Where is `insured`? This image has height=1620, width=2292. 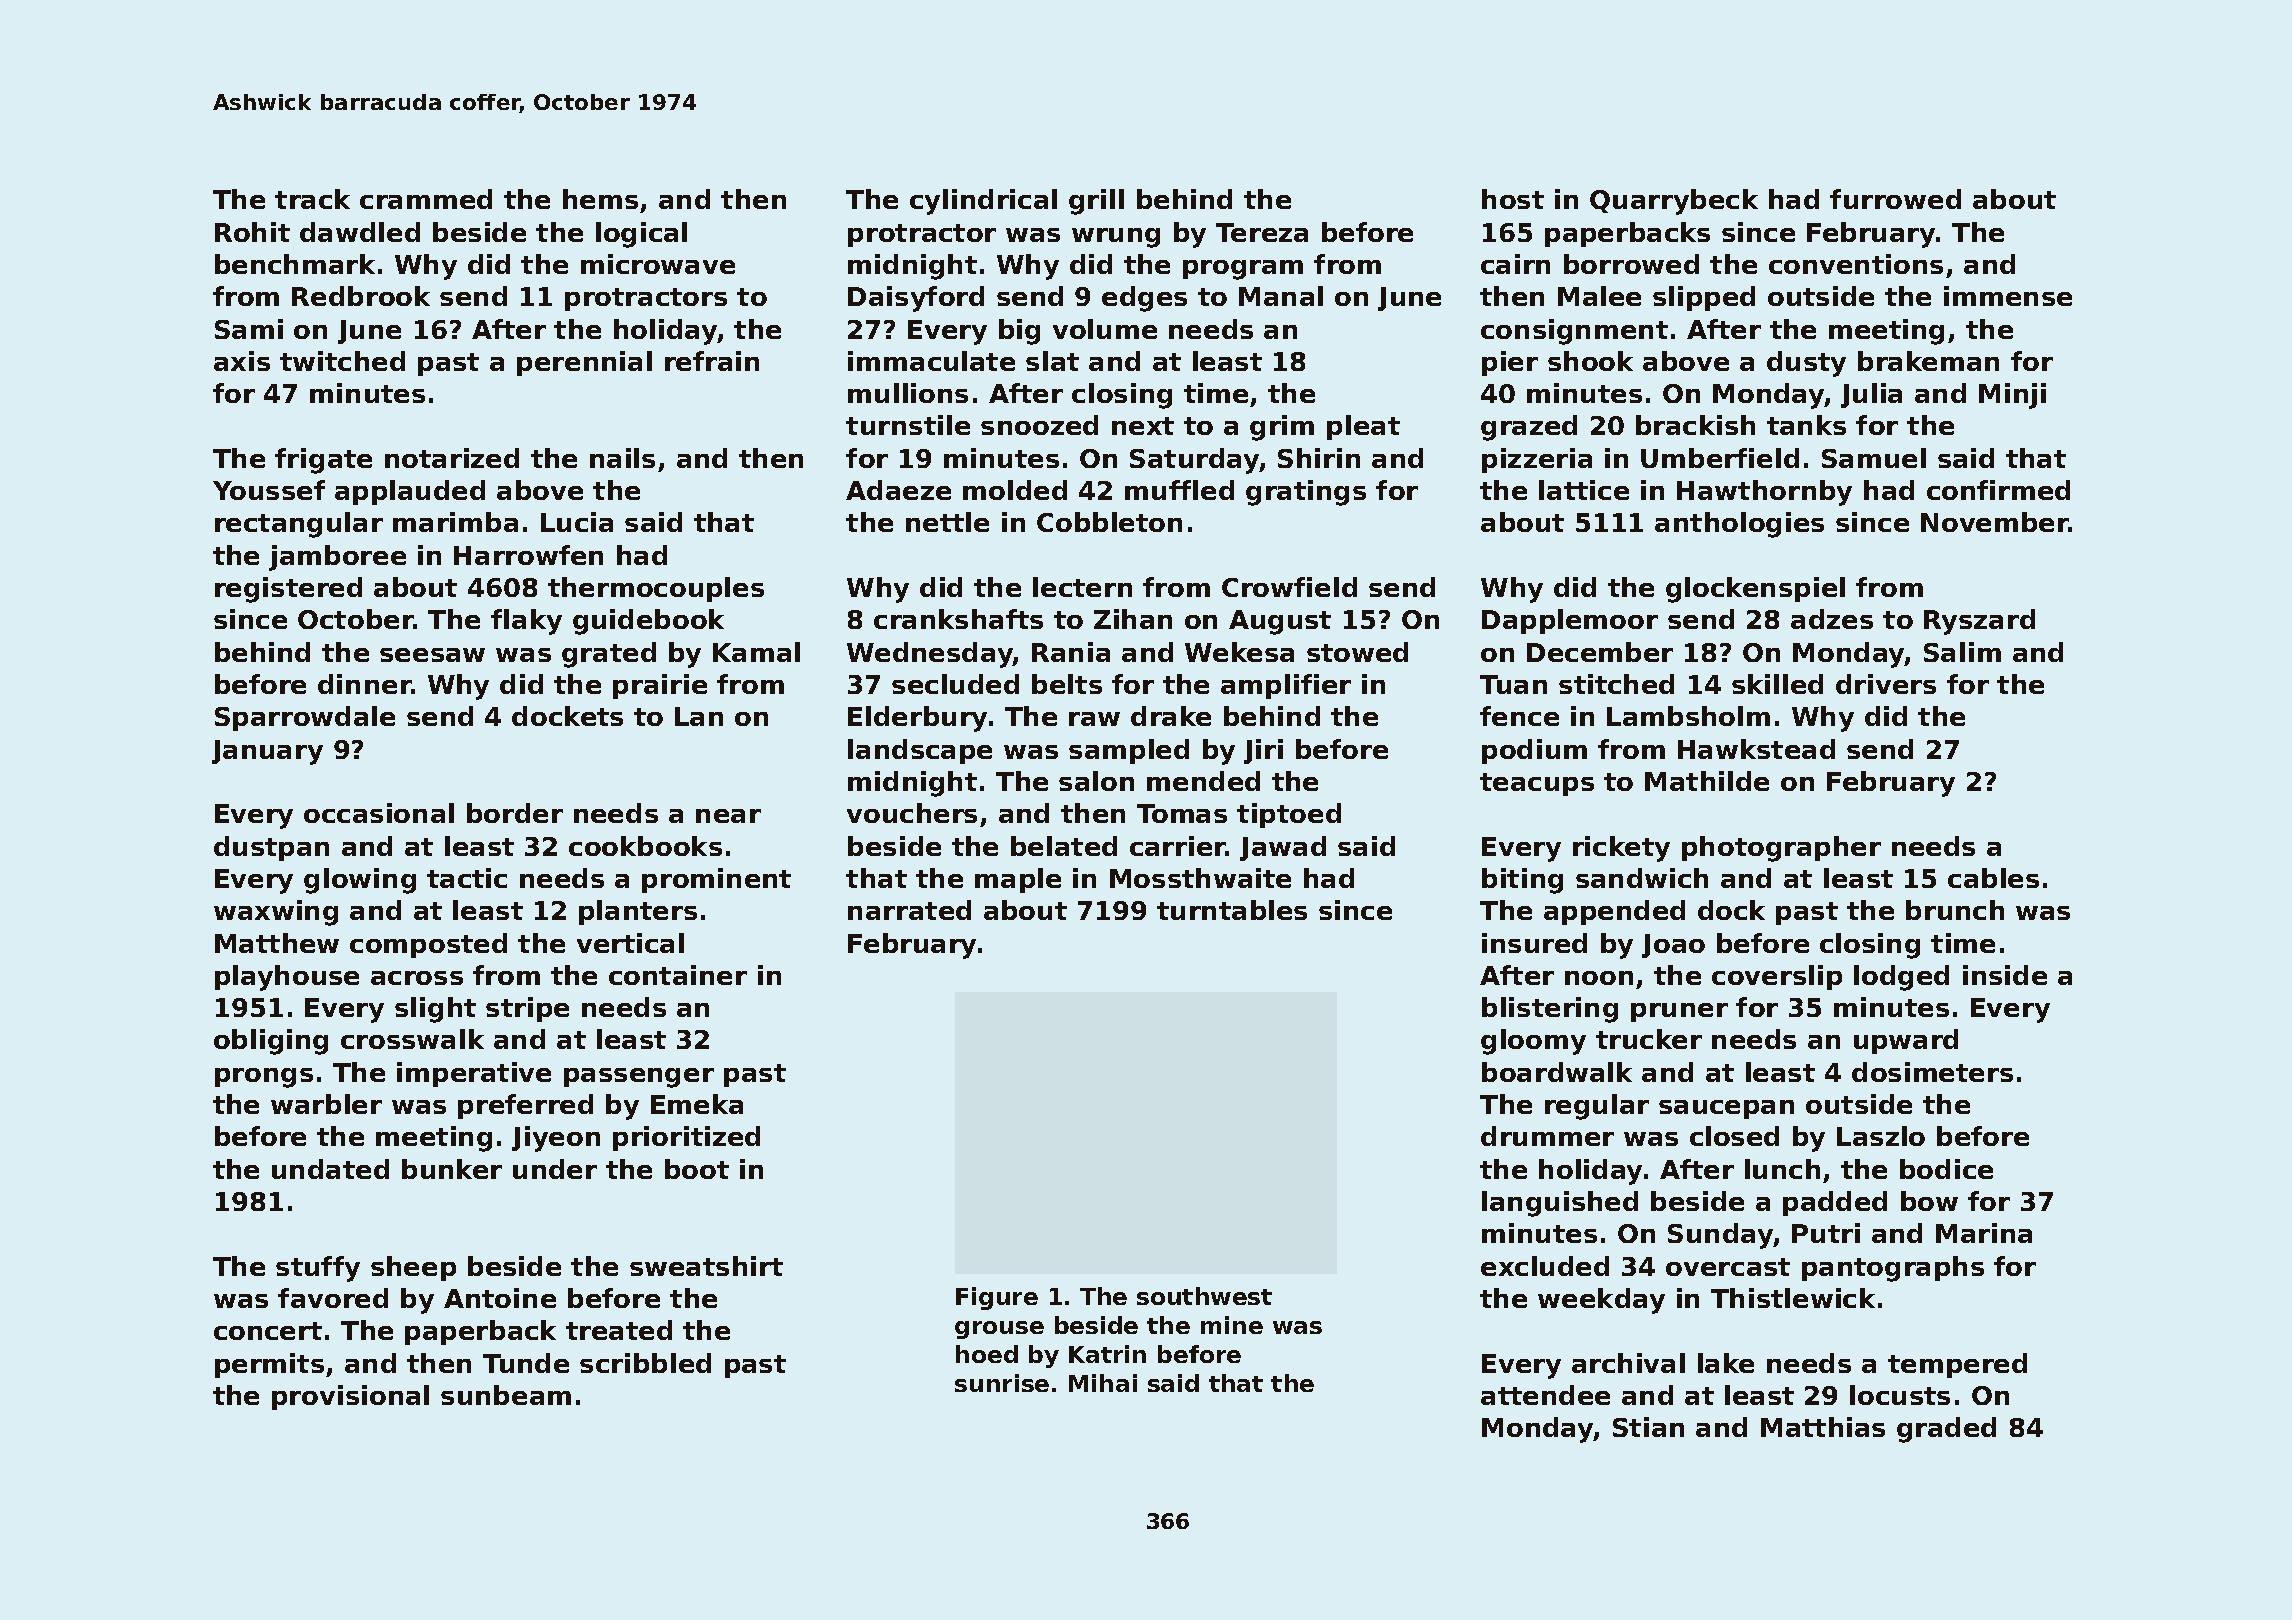
insured is located at coordinates (1534, 943).
